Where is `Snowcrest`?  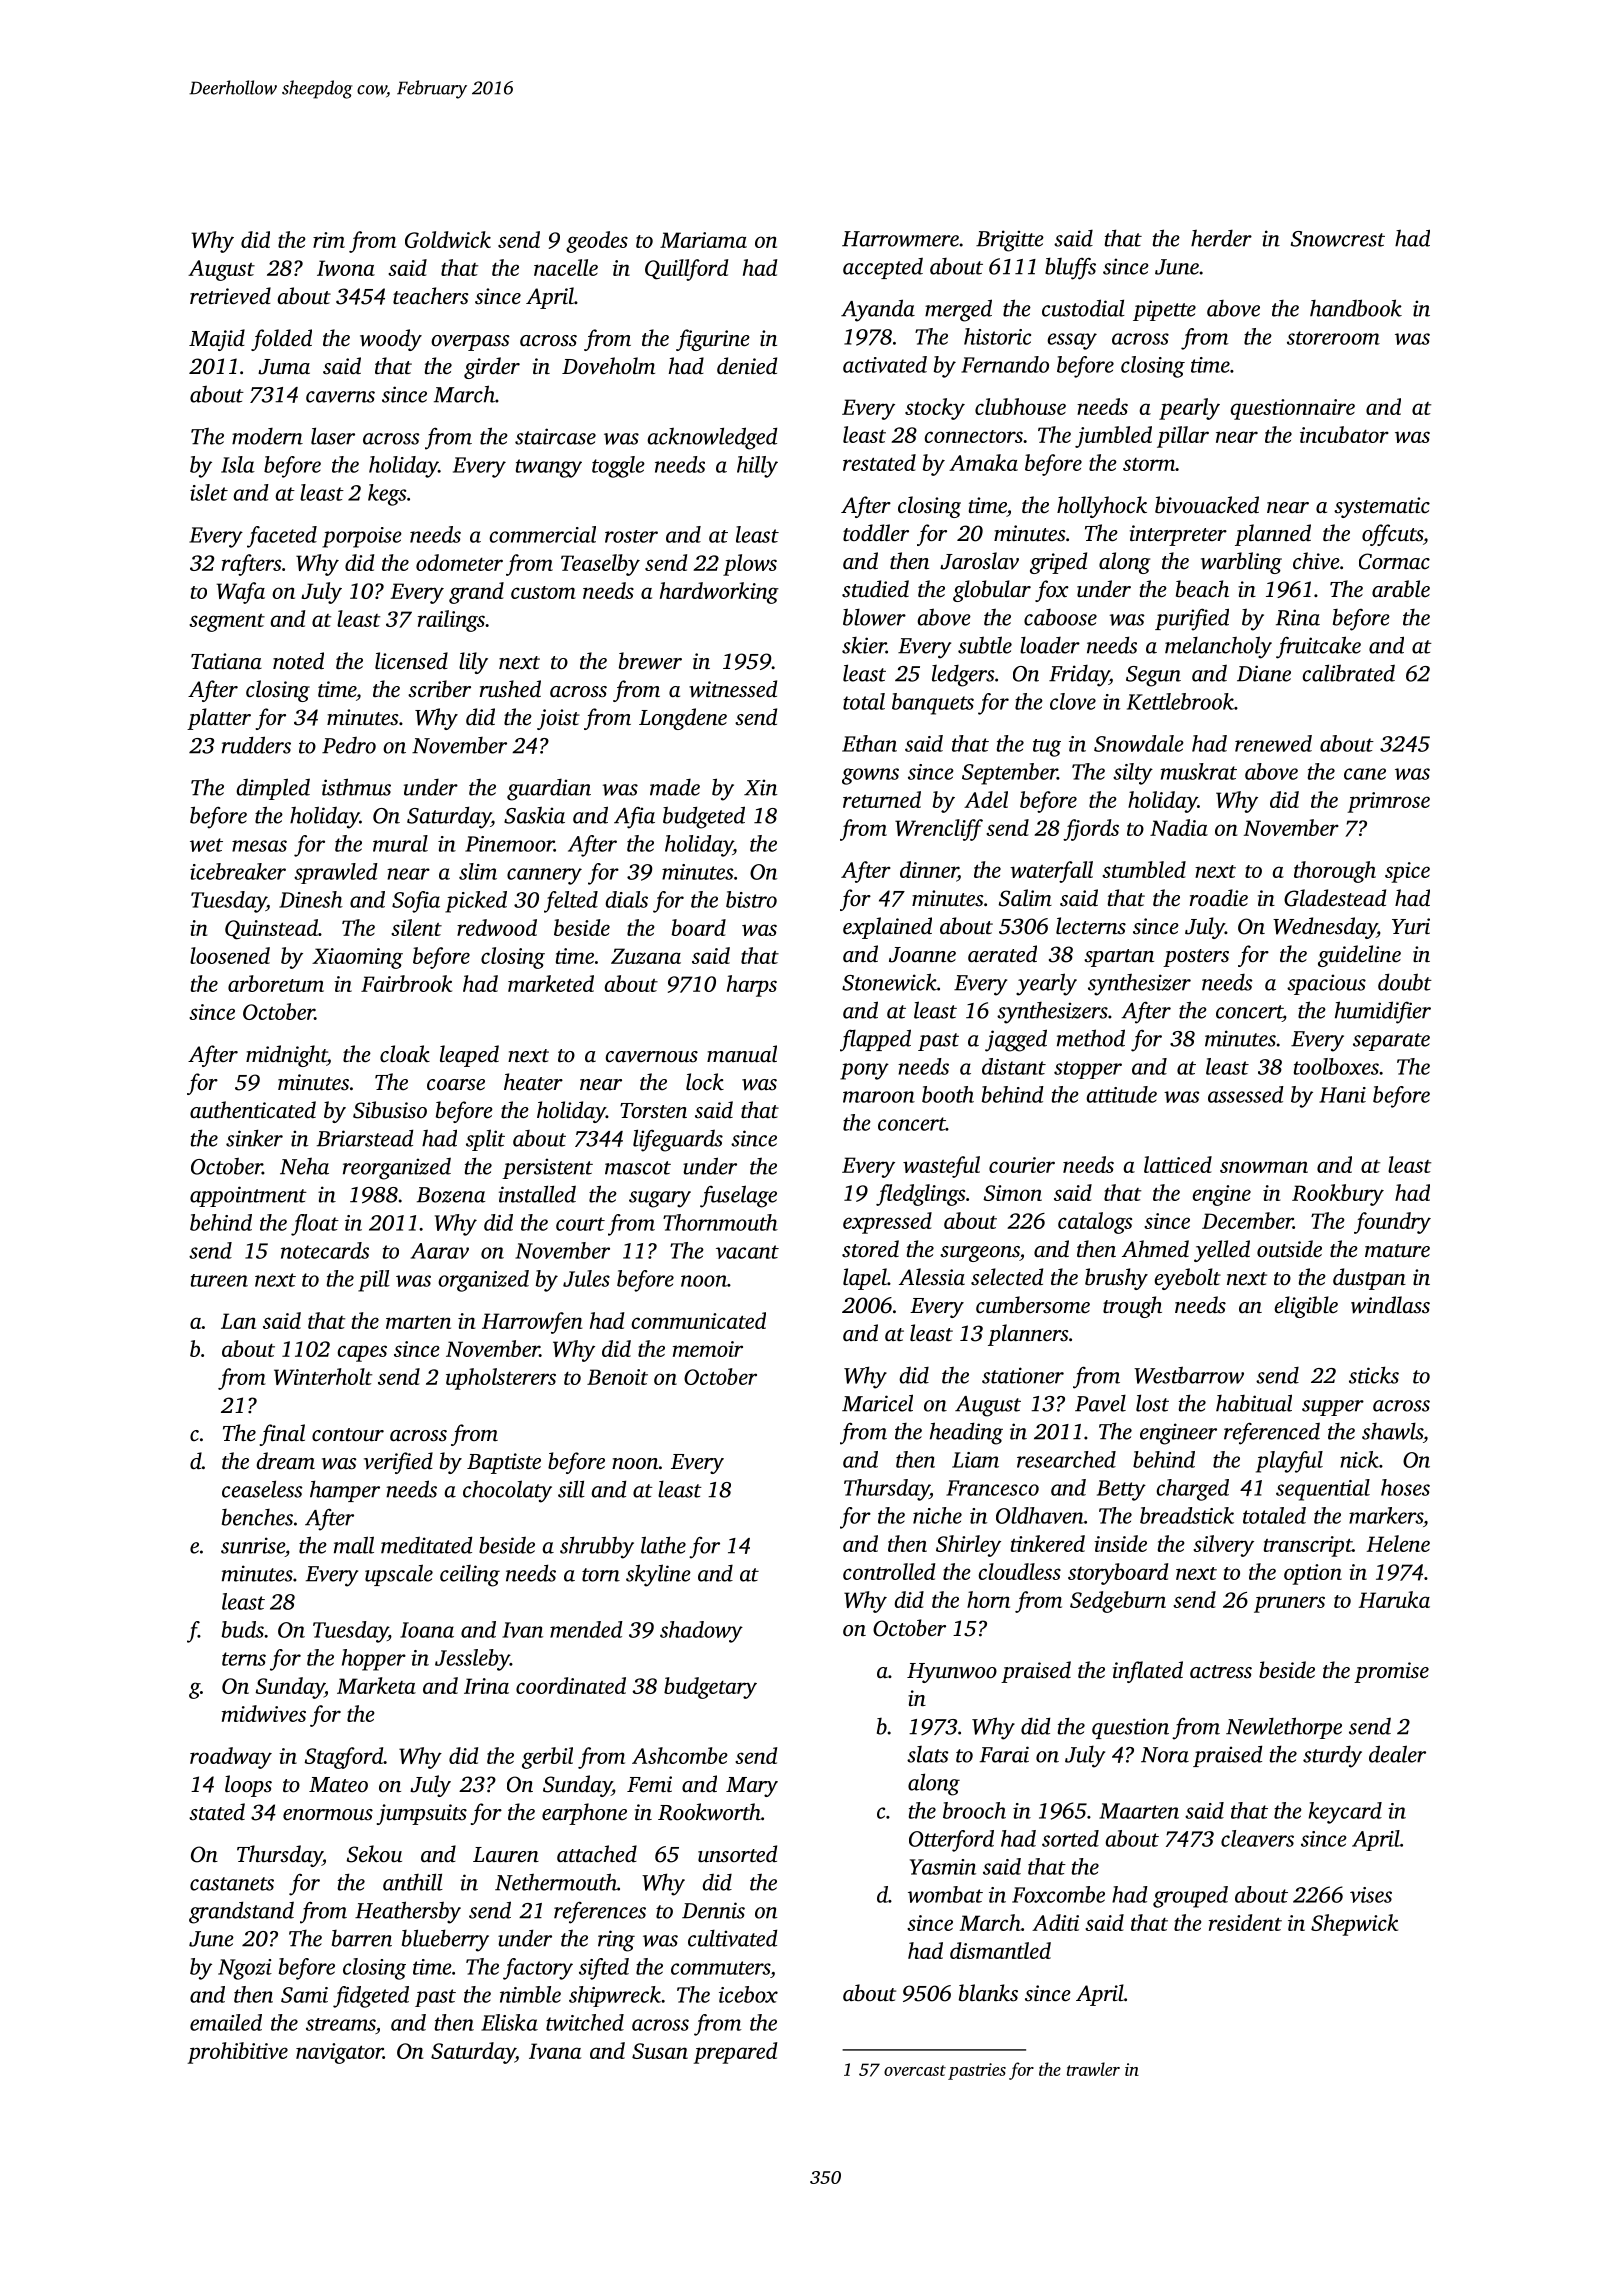 Snowcrest is located at coordinates (1338, 239).
